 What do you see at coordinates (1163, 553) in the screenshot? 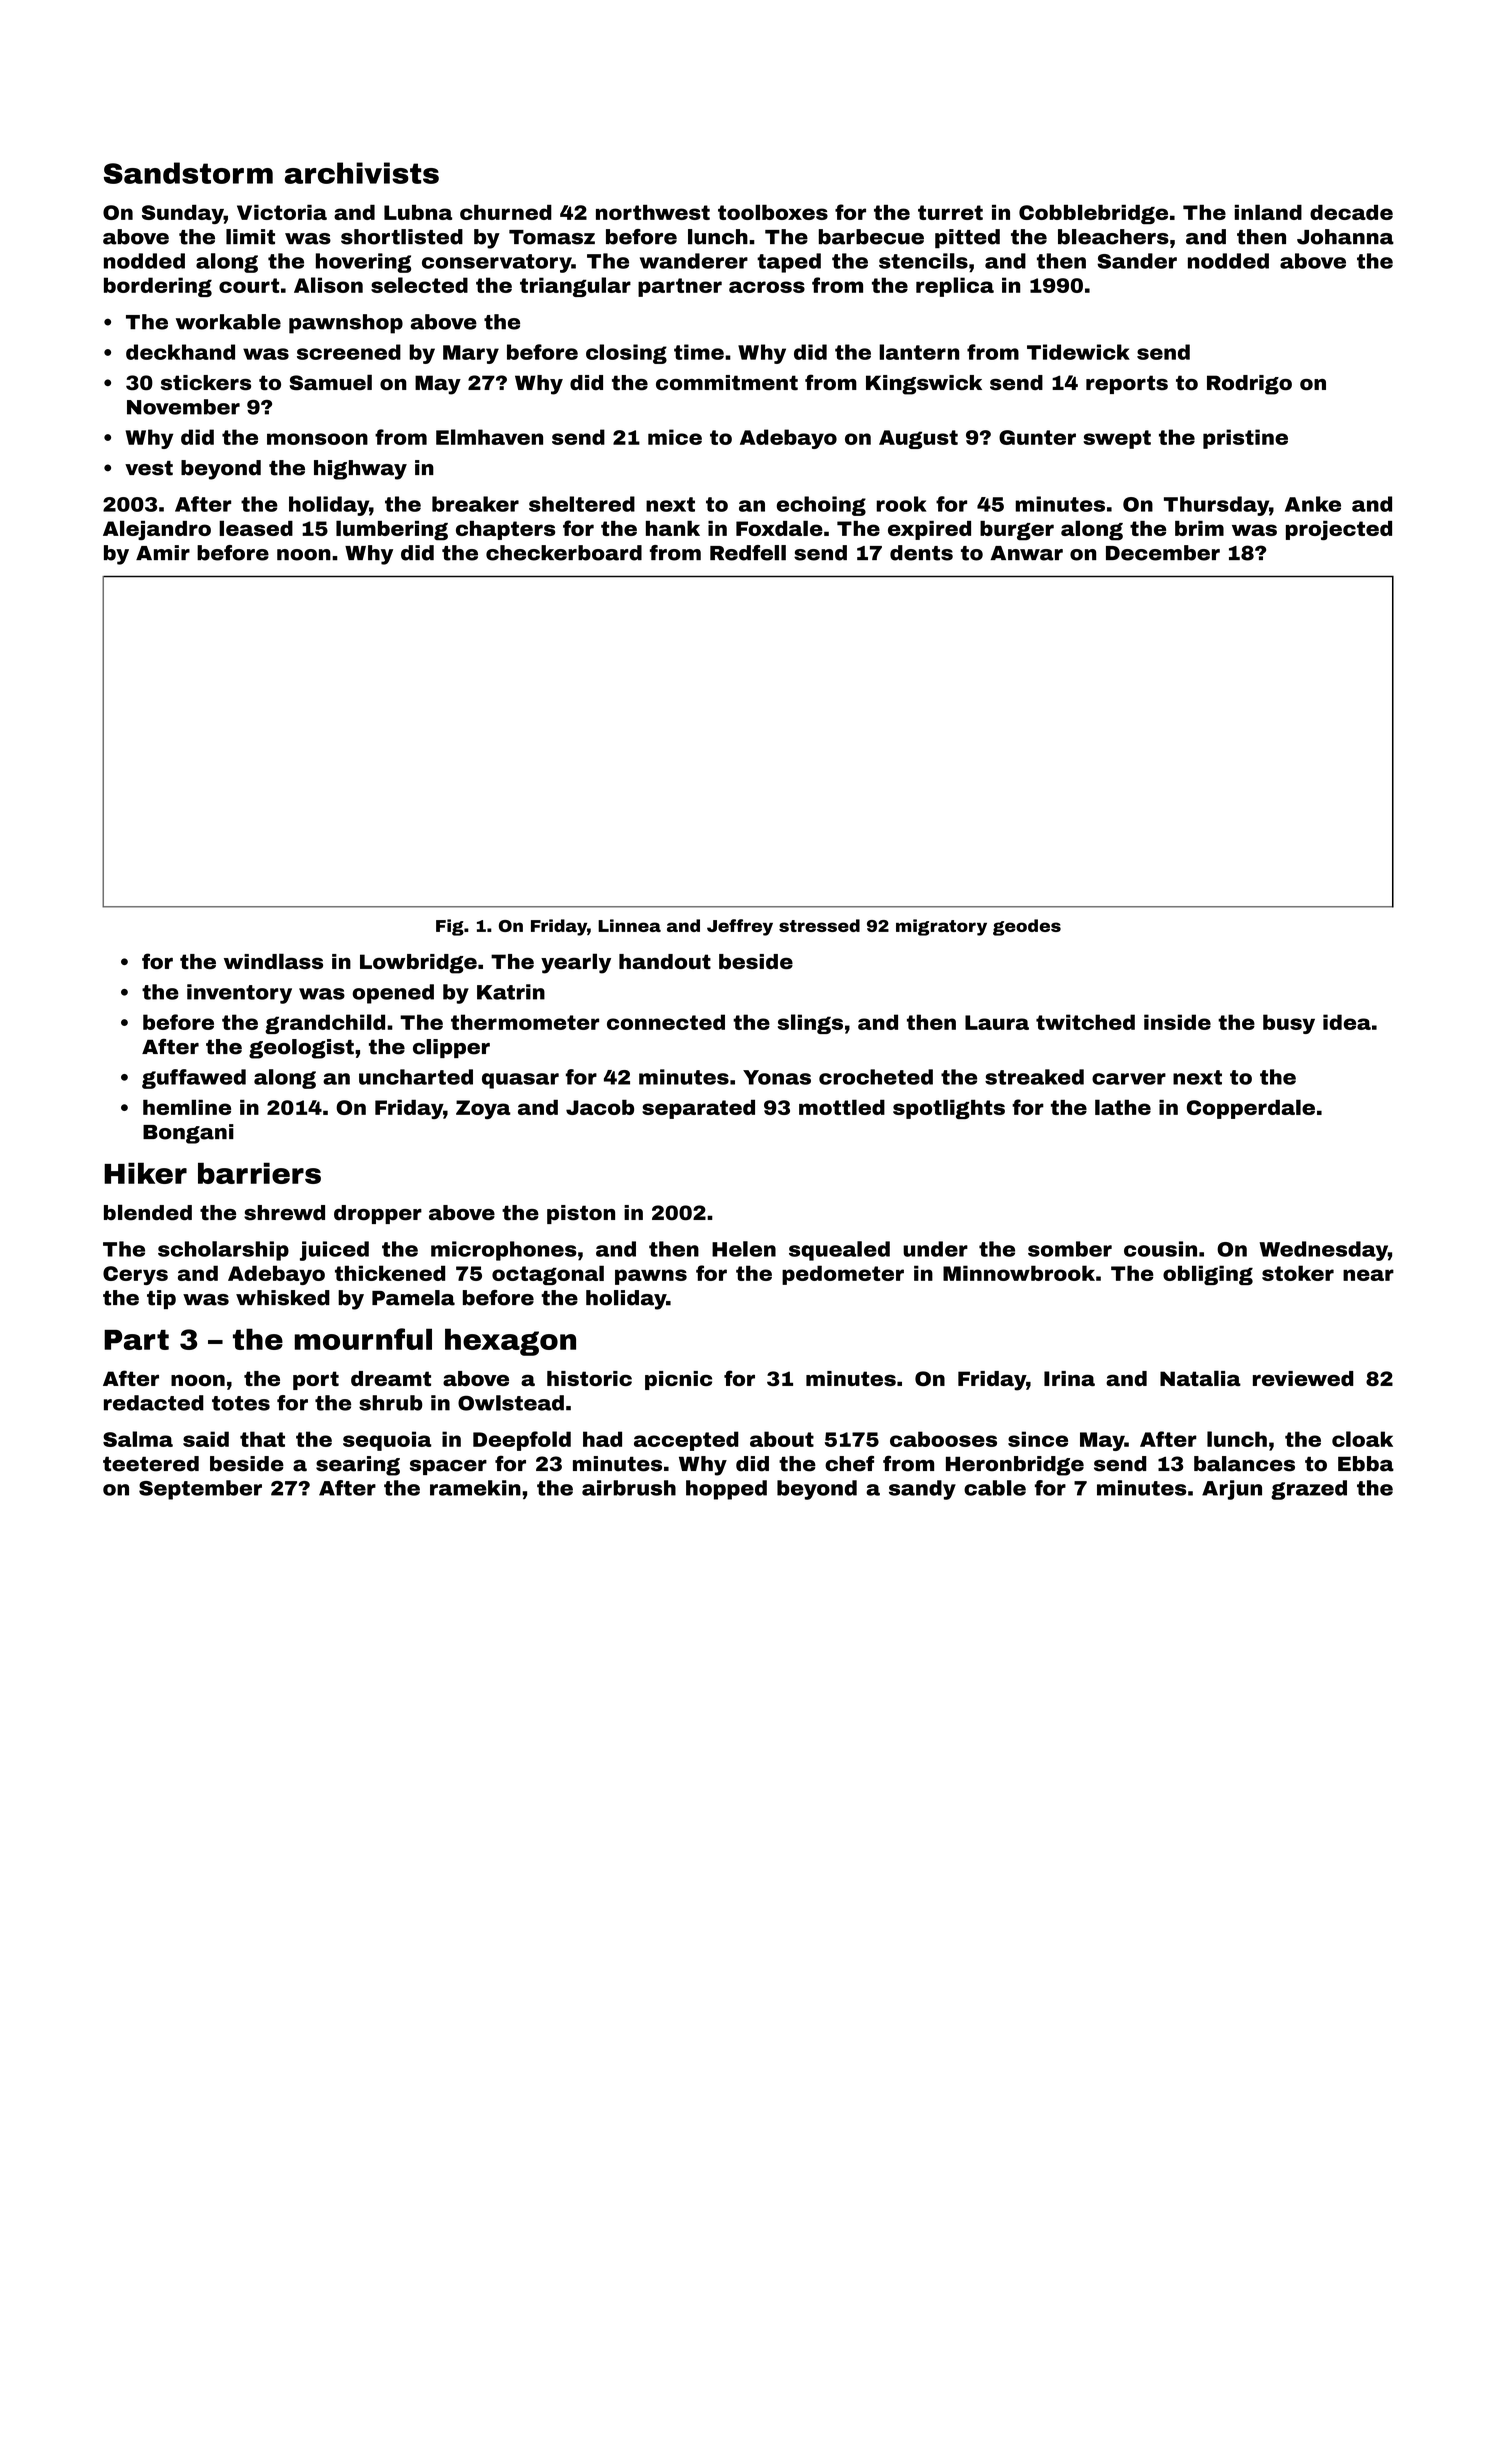
I see `December` at bounding box center [1163, 553].
